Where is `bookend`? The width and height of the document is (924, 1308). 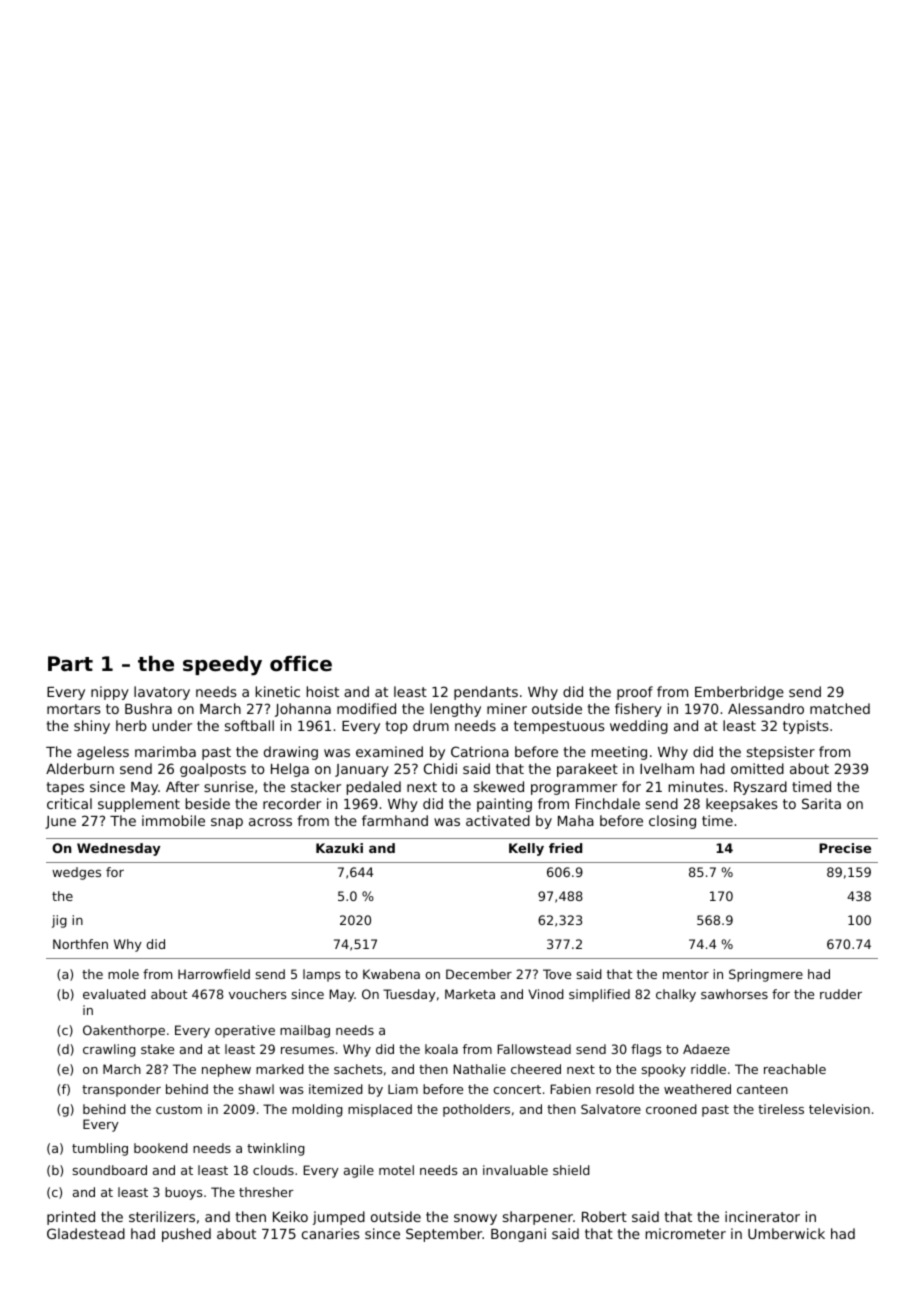
bookend is located at coordinates (161, 1148).
